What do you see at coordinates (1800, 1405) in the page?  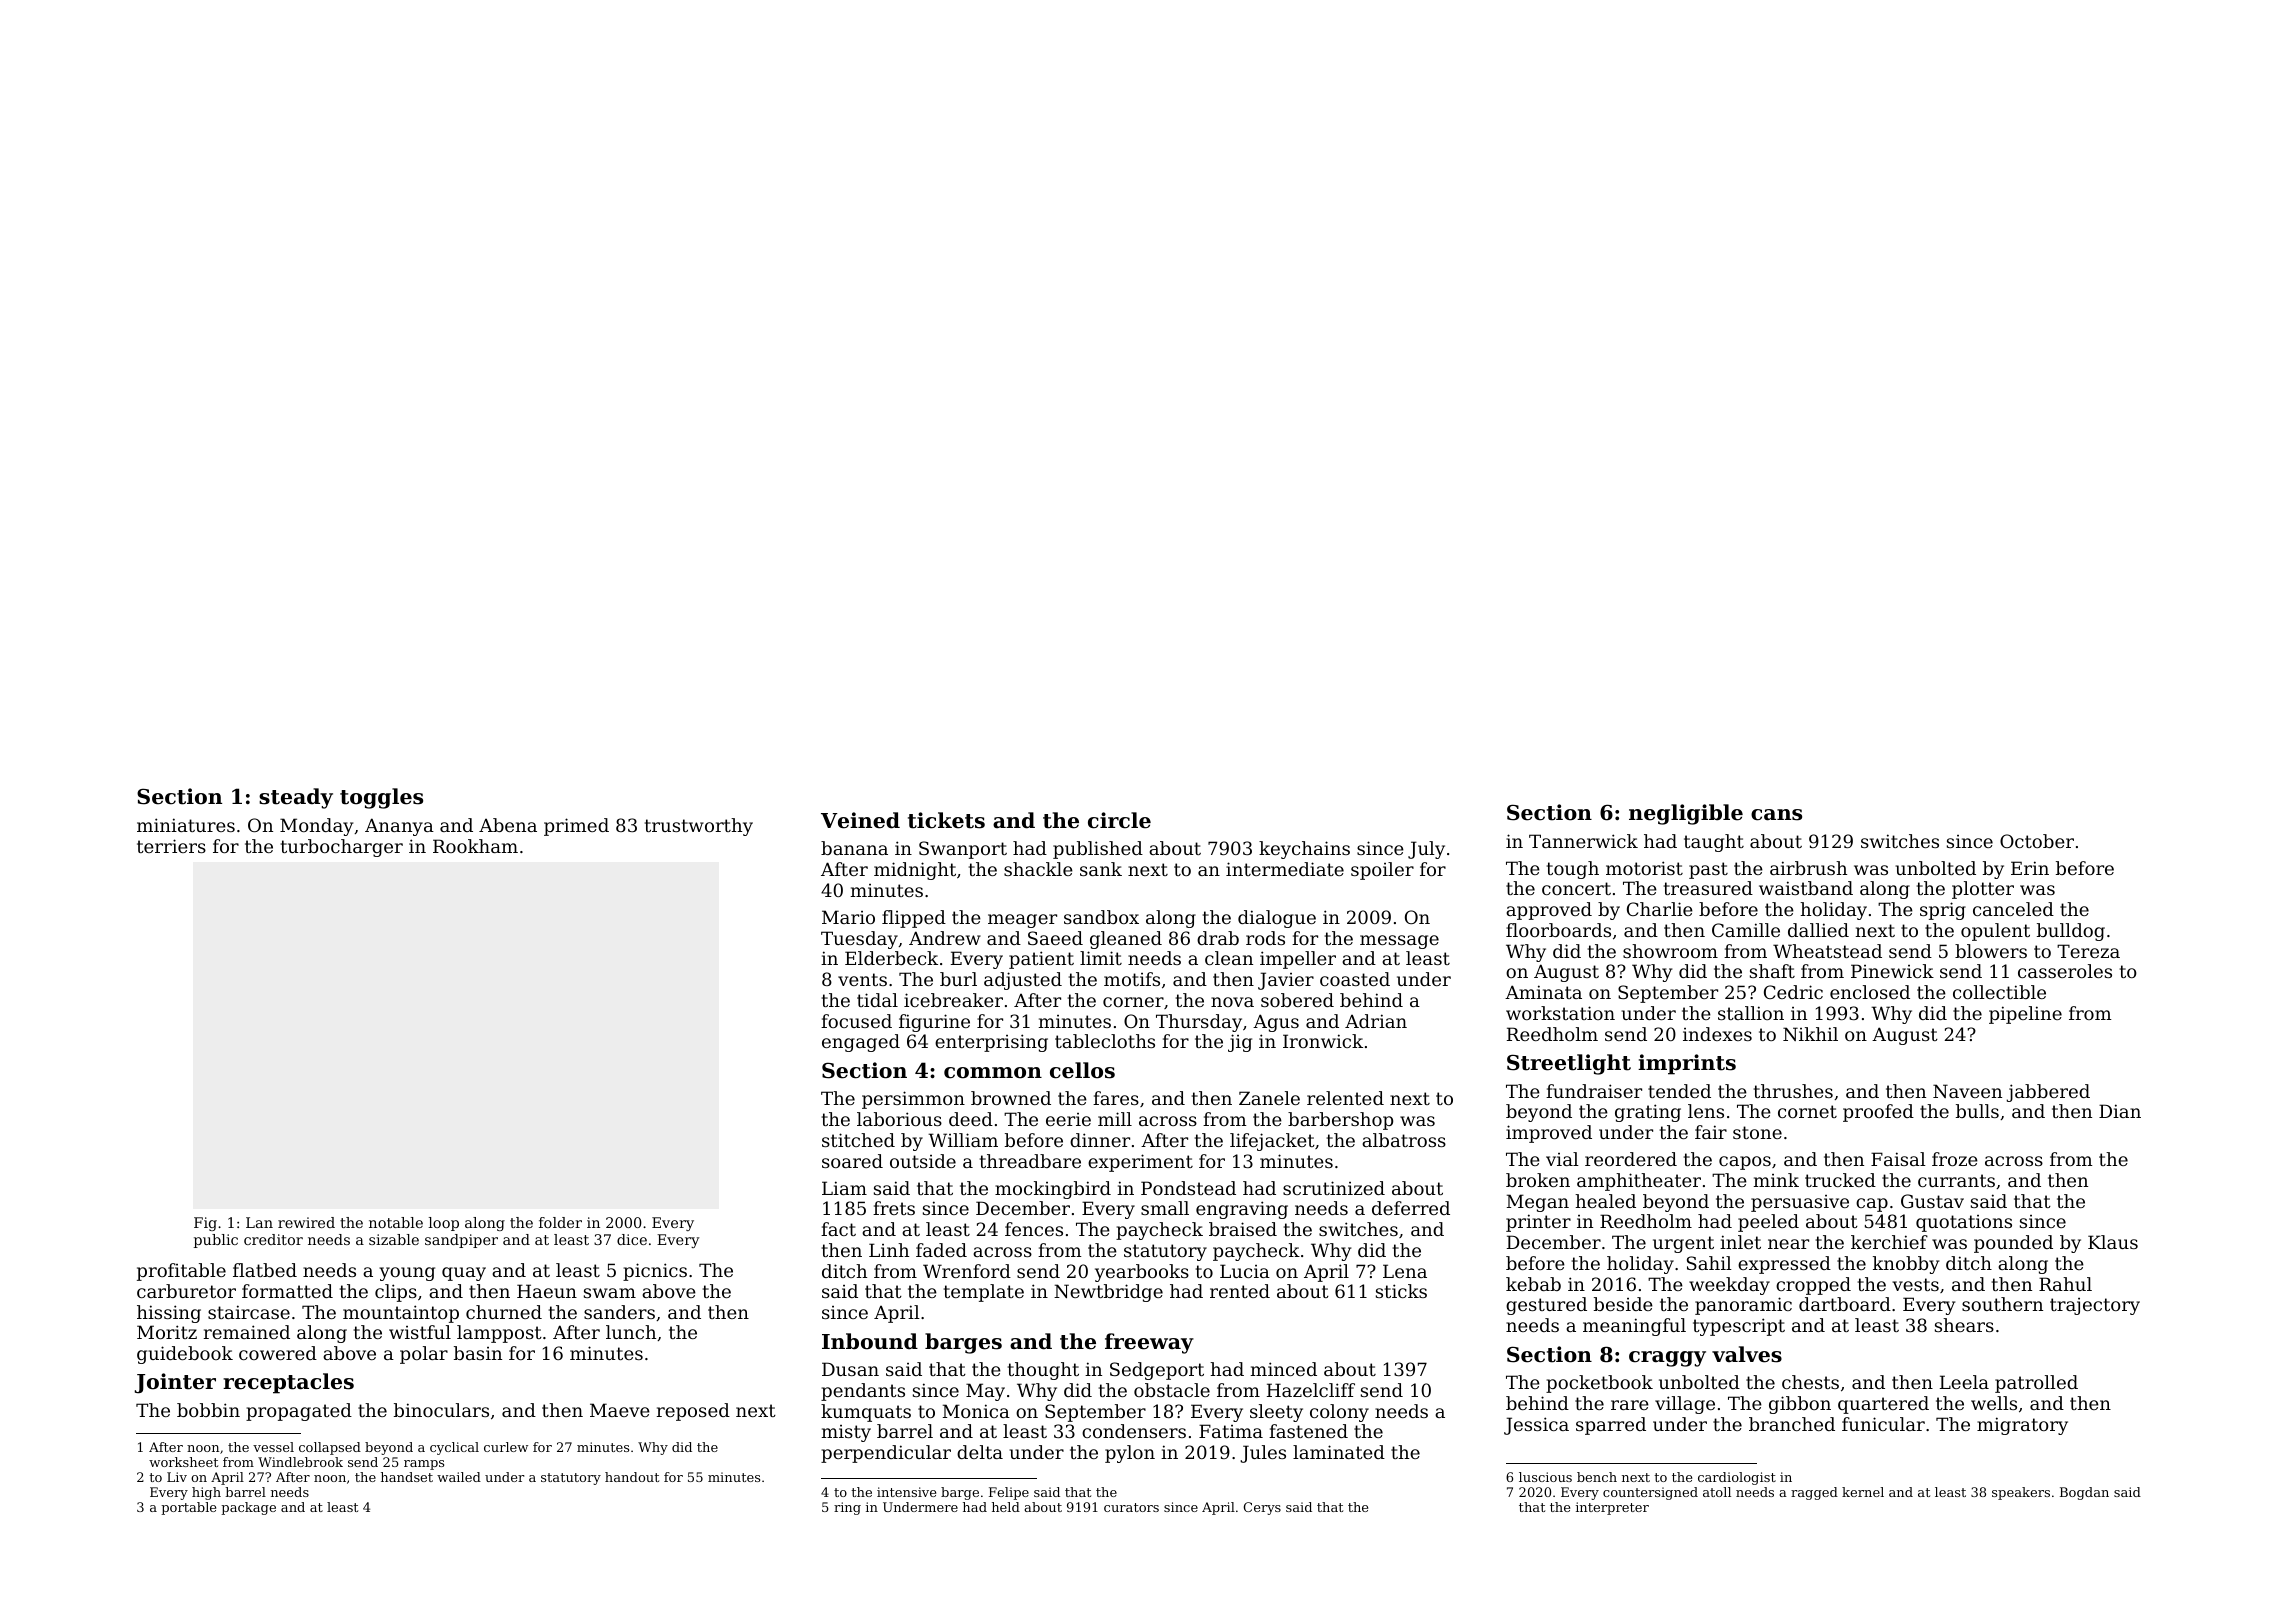 I see `gibbon` at bounding box center [1800, 1405].
